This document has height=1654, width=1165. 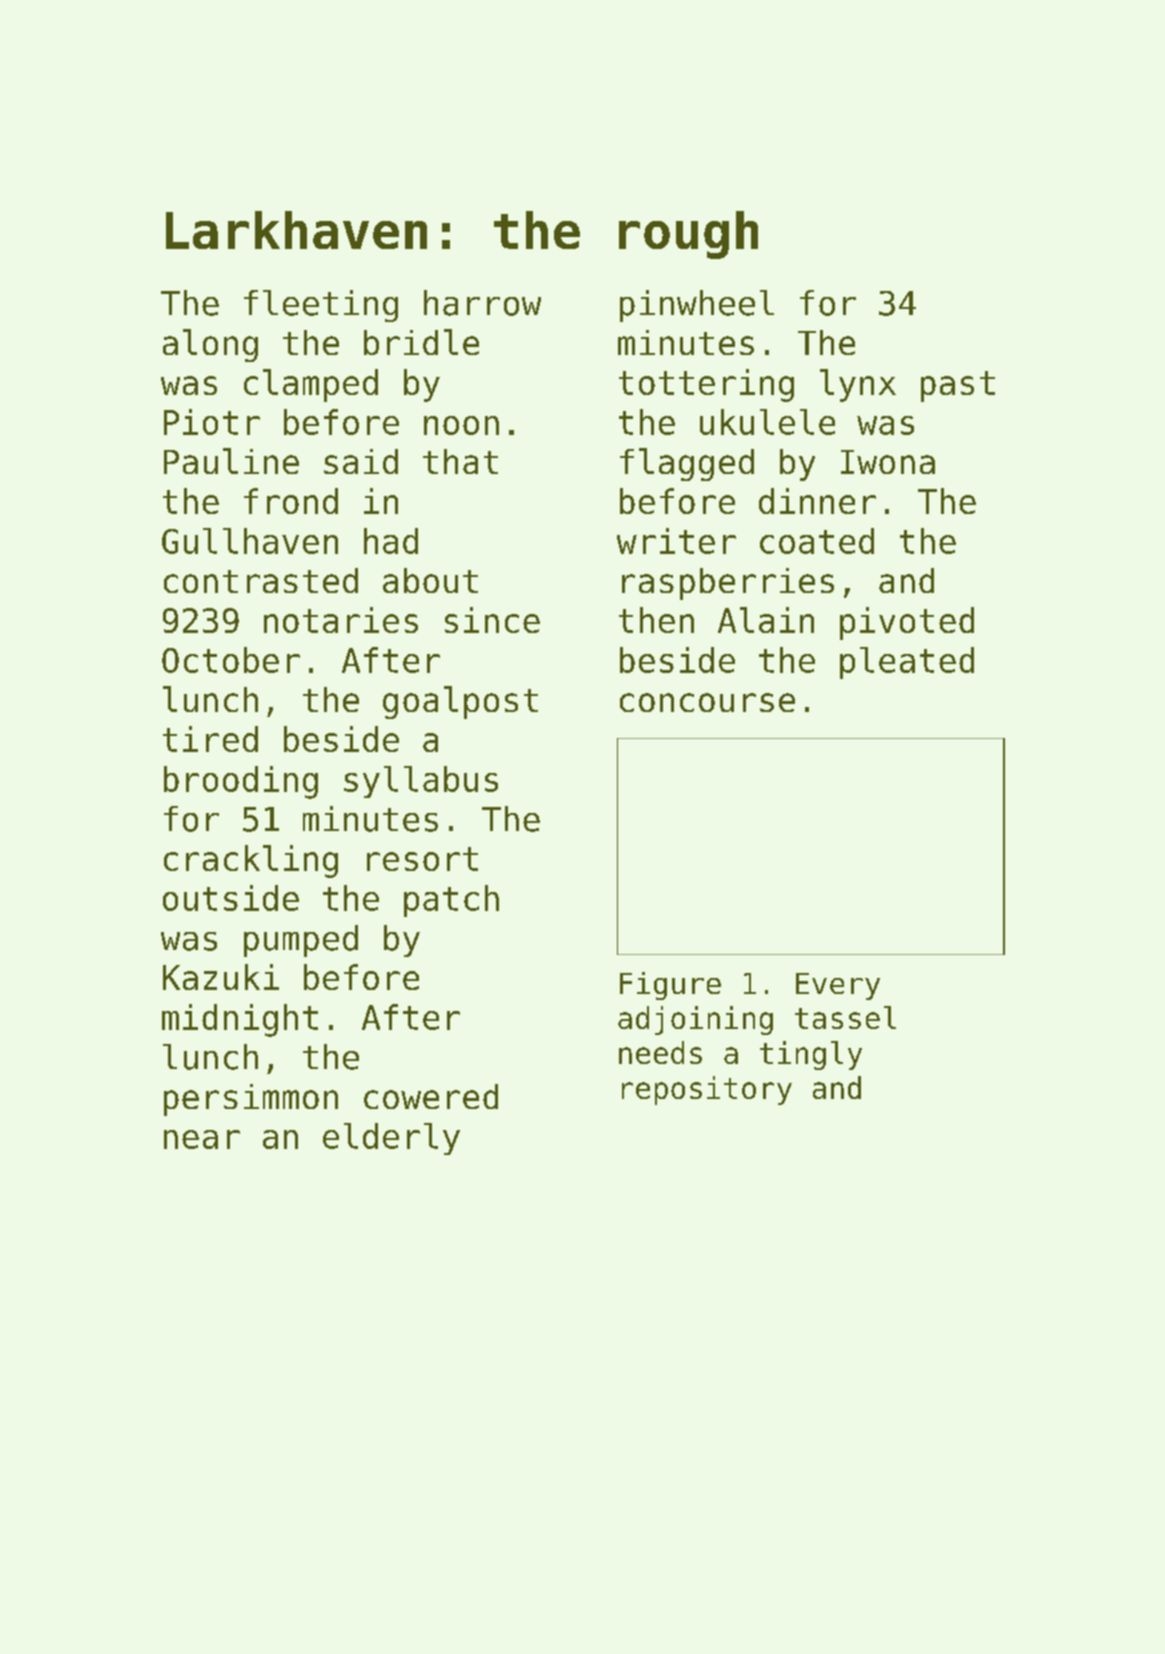 I want to click on pleated, so click(x=907, y=663).
